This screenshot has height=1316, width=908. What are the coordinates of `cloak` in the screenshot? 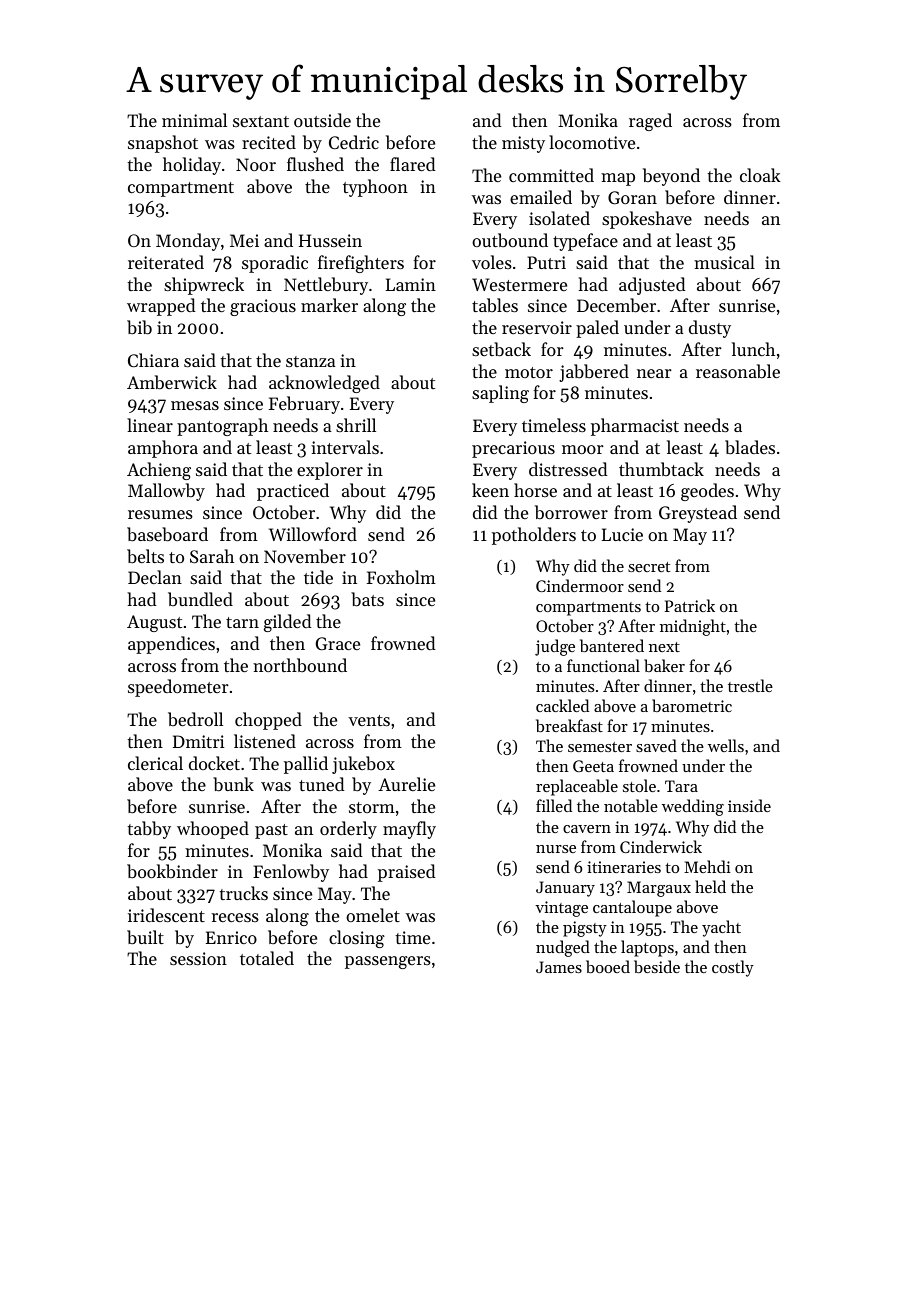 It's located at (760, 175).
